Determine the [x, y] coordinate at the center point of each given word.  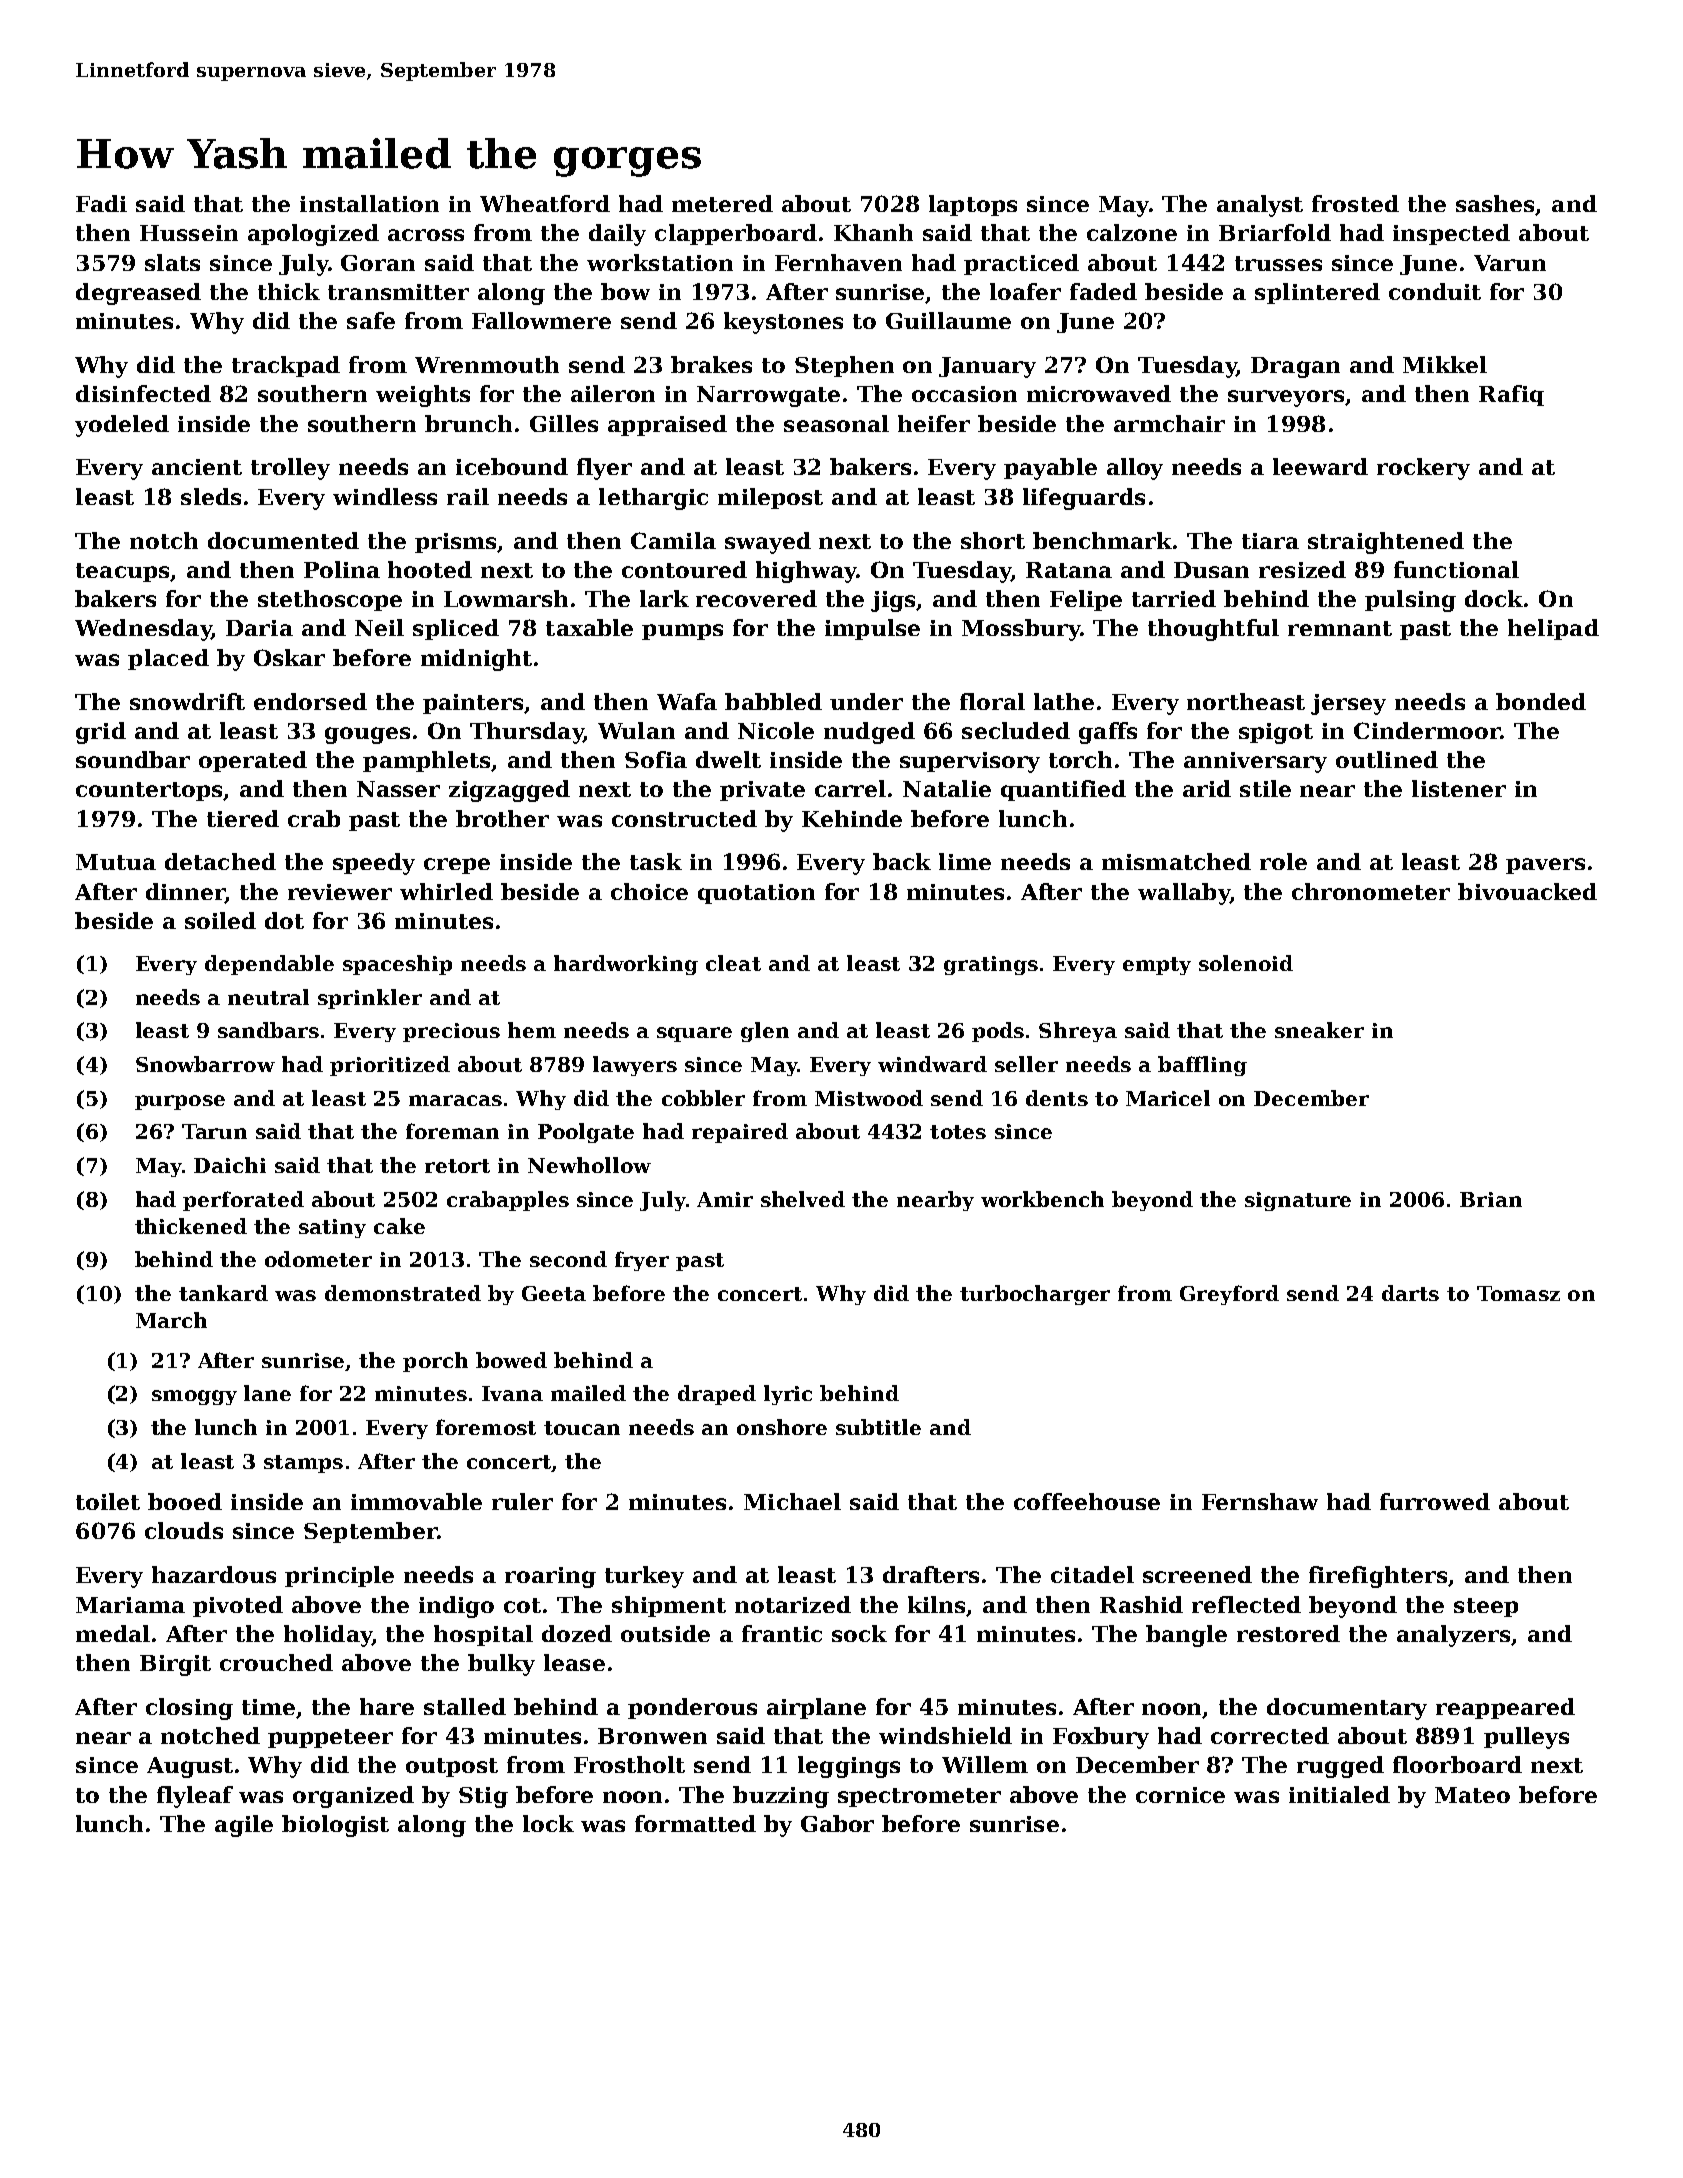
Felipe [1086, 600]
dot [284, 920]
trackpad [286, 366]
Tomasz [1518, 1293]
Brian [1491, 1199]
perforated [243, 1201]
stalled [465, 1706]
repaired [740, 1133]
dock [1494, 598]
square [694, 1034]
